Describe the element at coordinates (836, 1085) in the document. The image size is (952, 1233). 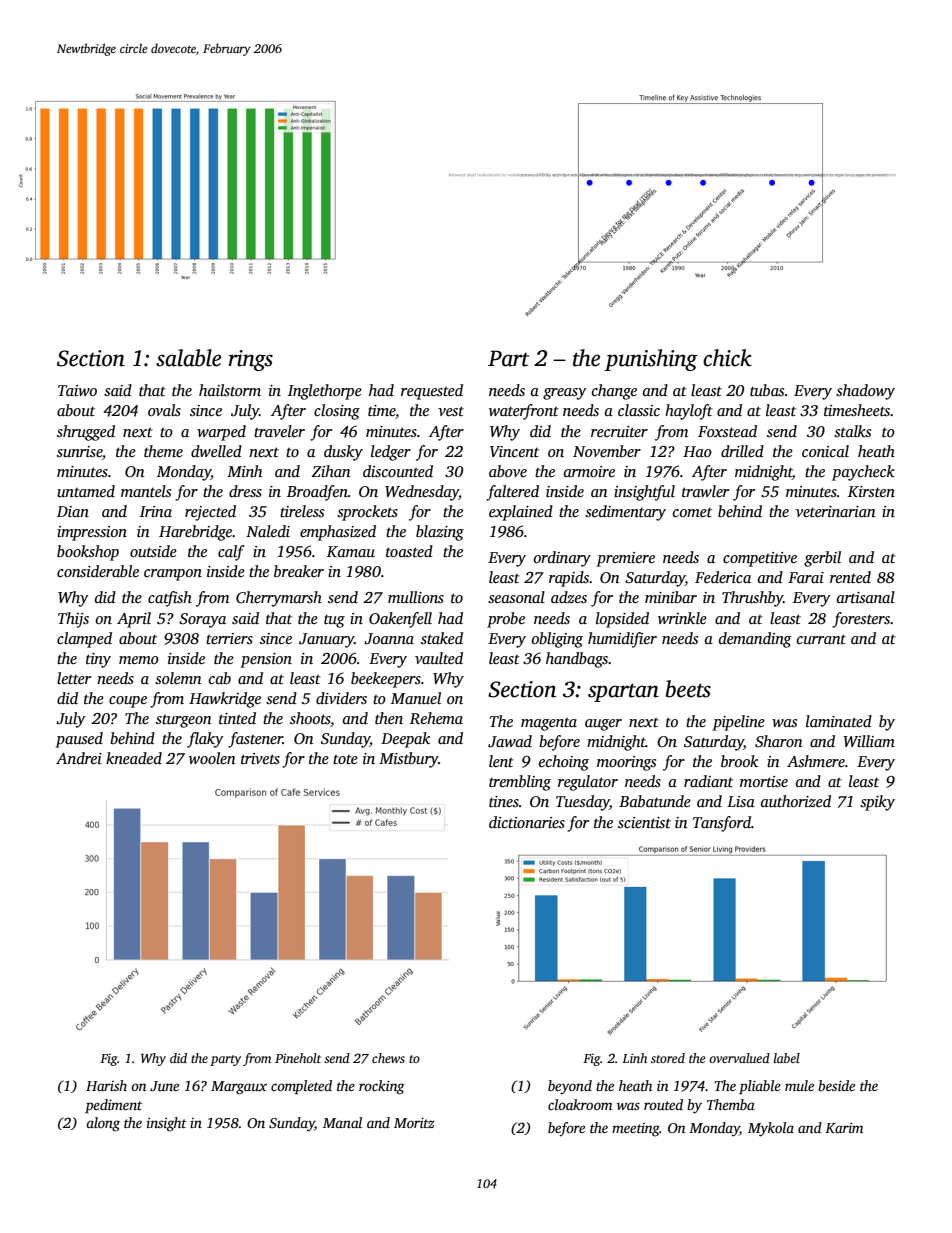
I see `beside` at that location.
